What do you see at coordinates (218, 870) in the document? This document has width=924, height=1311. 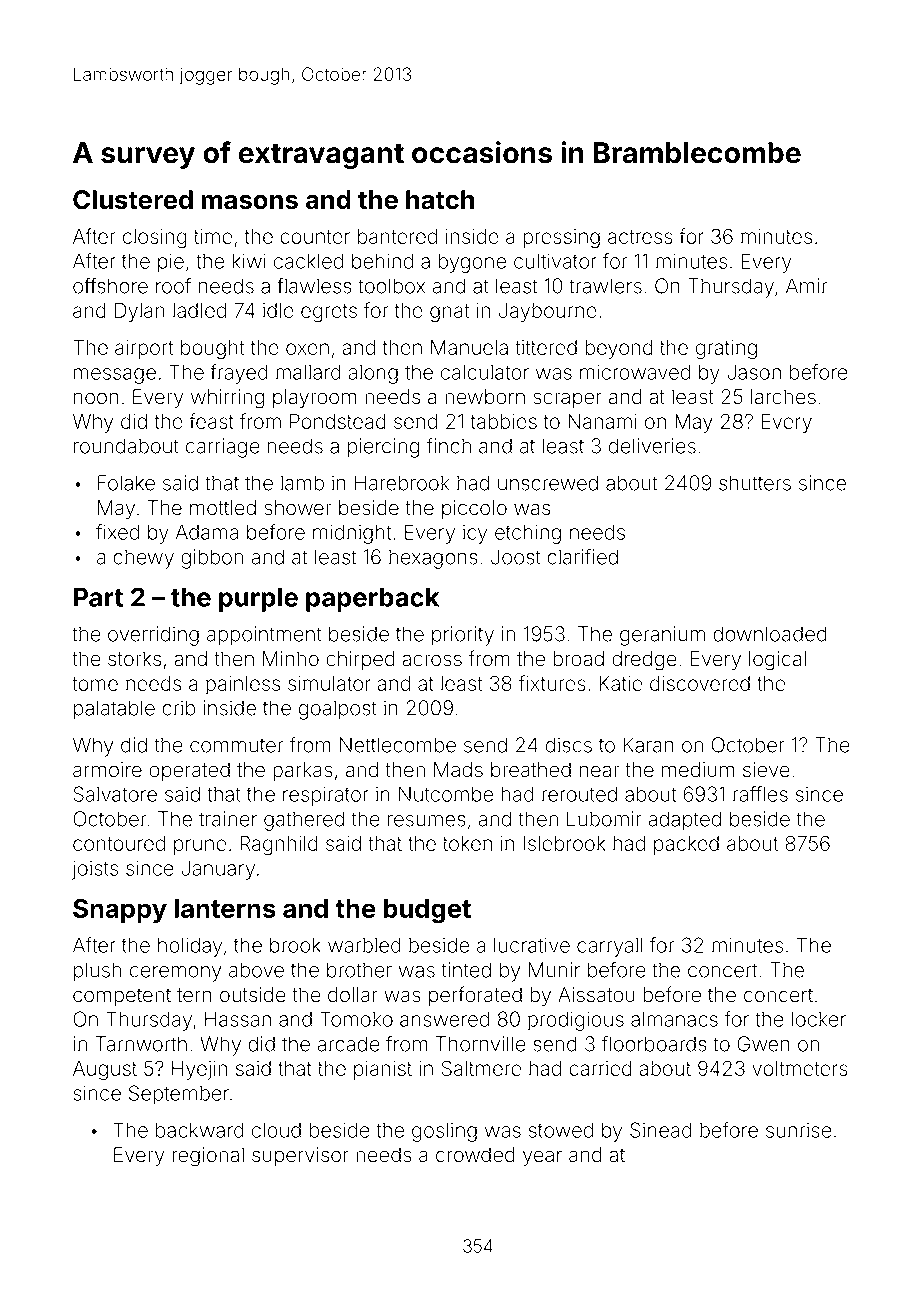 I see `January` at bounding box center [218, 870].
